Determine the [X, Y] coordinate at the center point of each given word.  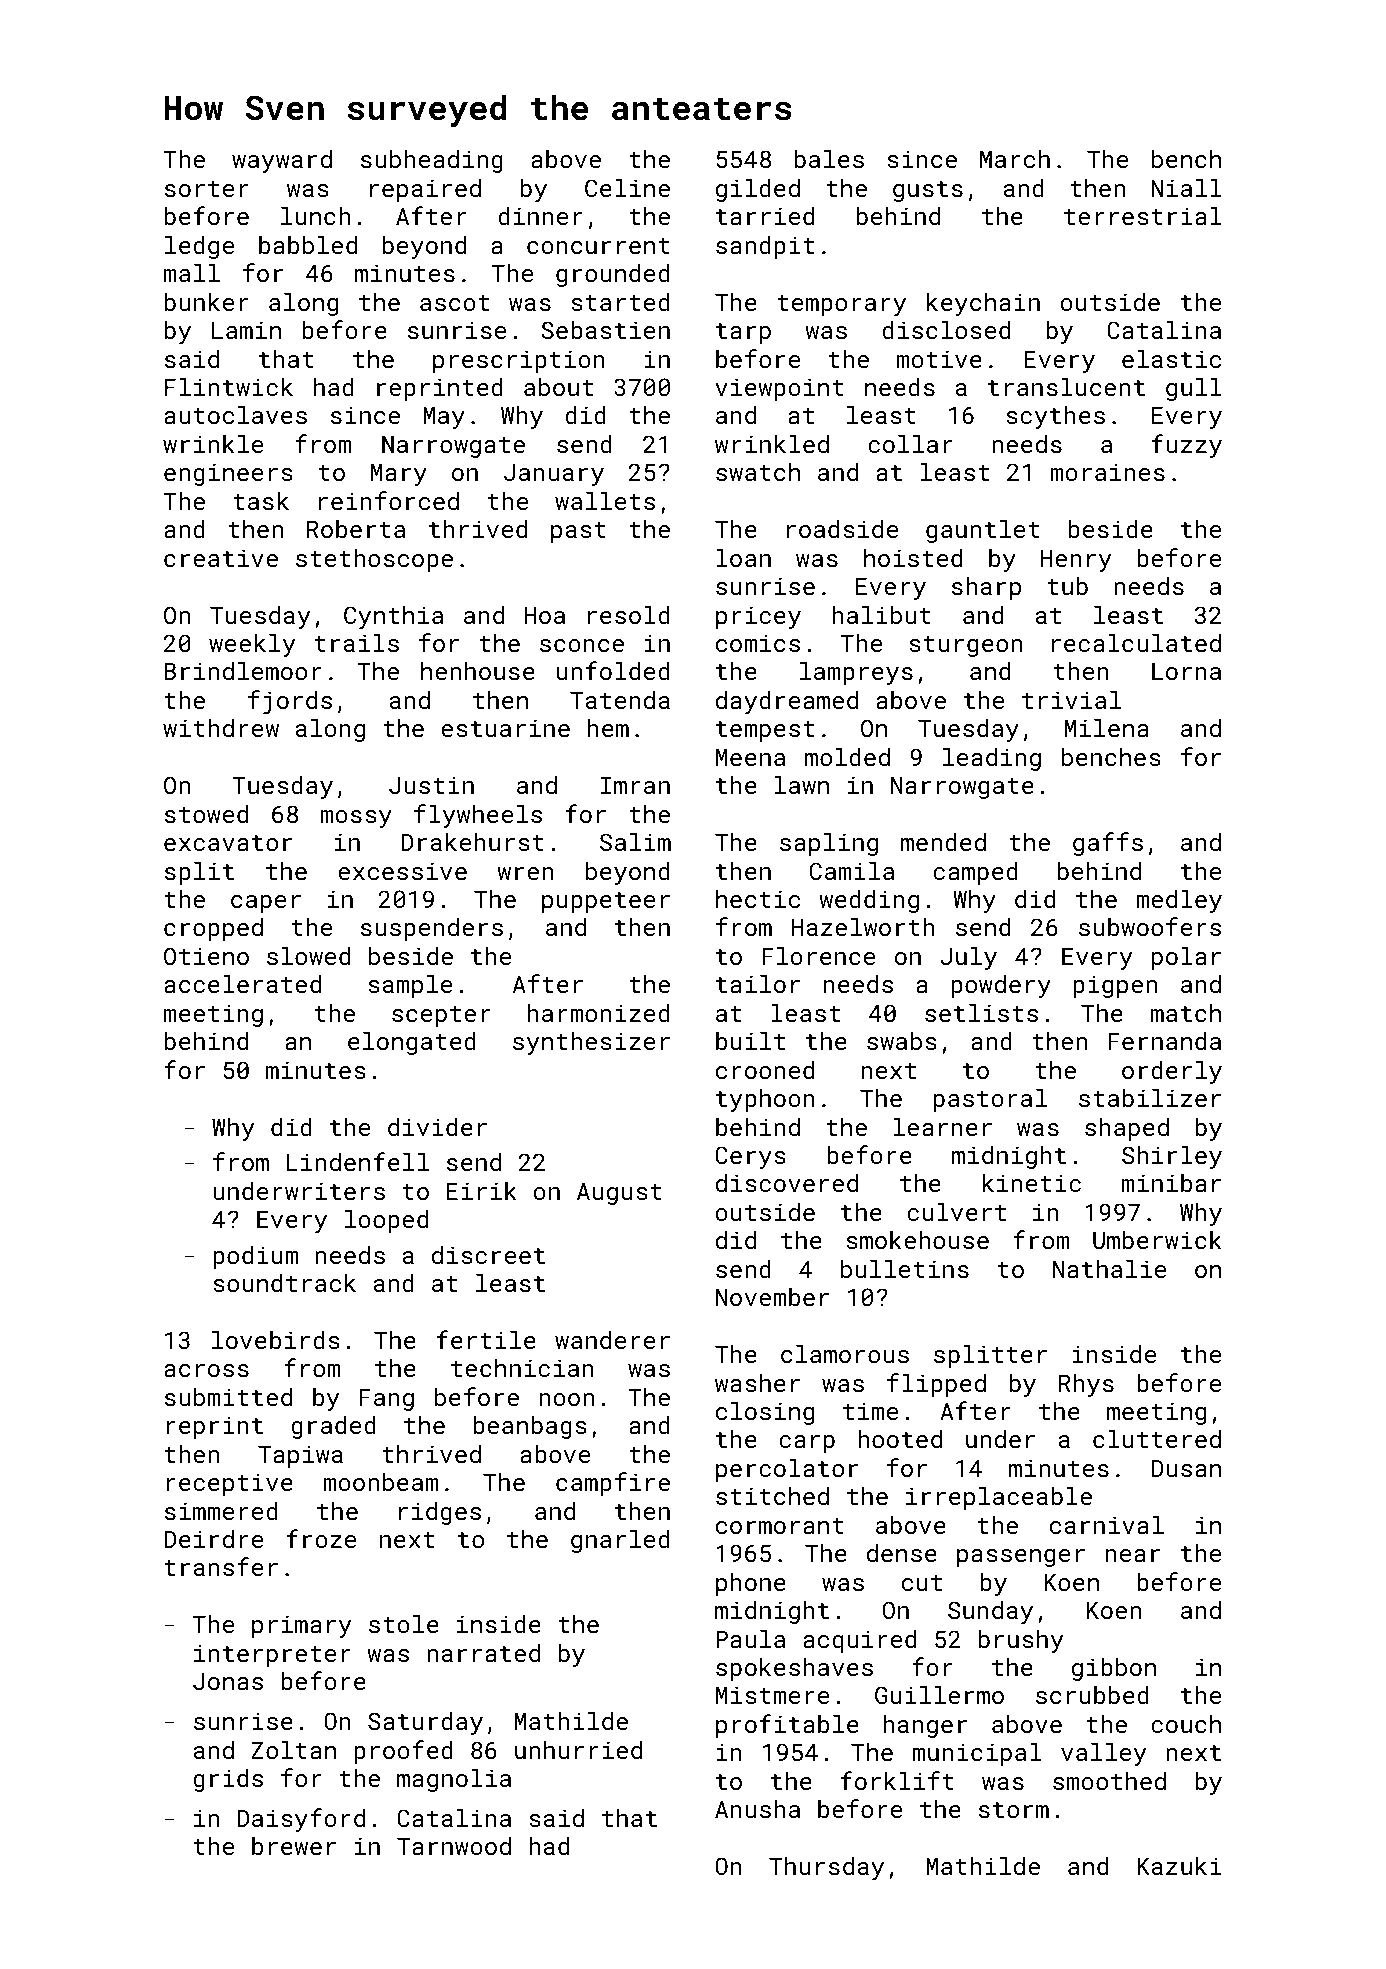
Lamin [246, 330]
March [1015, 159]
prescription [519, 361]
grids [228, 1780]
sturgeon [965, 646]
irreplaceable [999, 1498]
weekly [252, 645]
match [1186, 1013]
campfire [613, 1484]
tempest [765, 731]
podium [255, 1257]
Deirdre [213, 1539]
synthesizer [591, 1043]
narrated [483, 1653]
